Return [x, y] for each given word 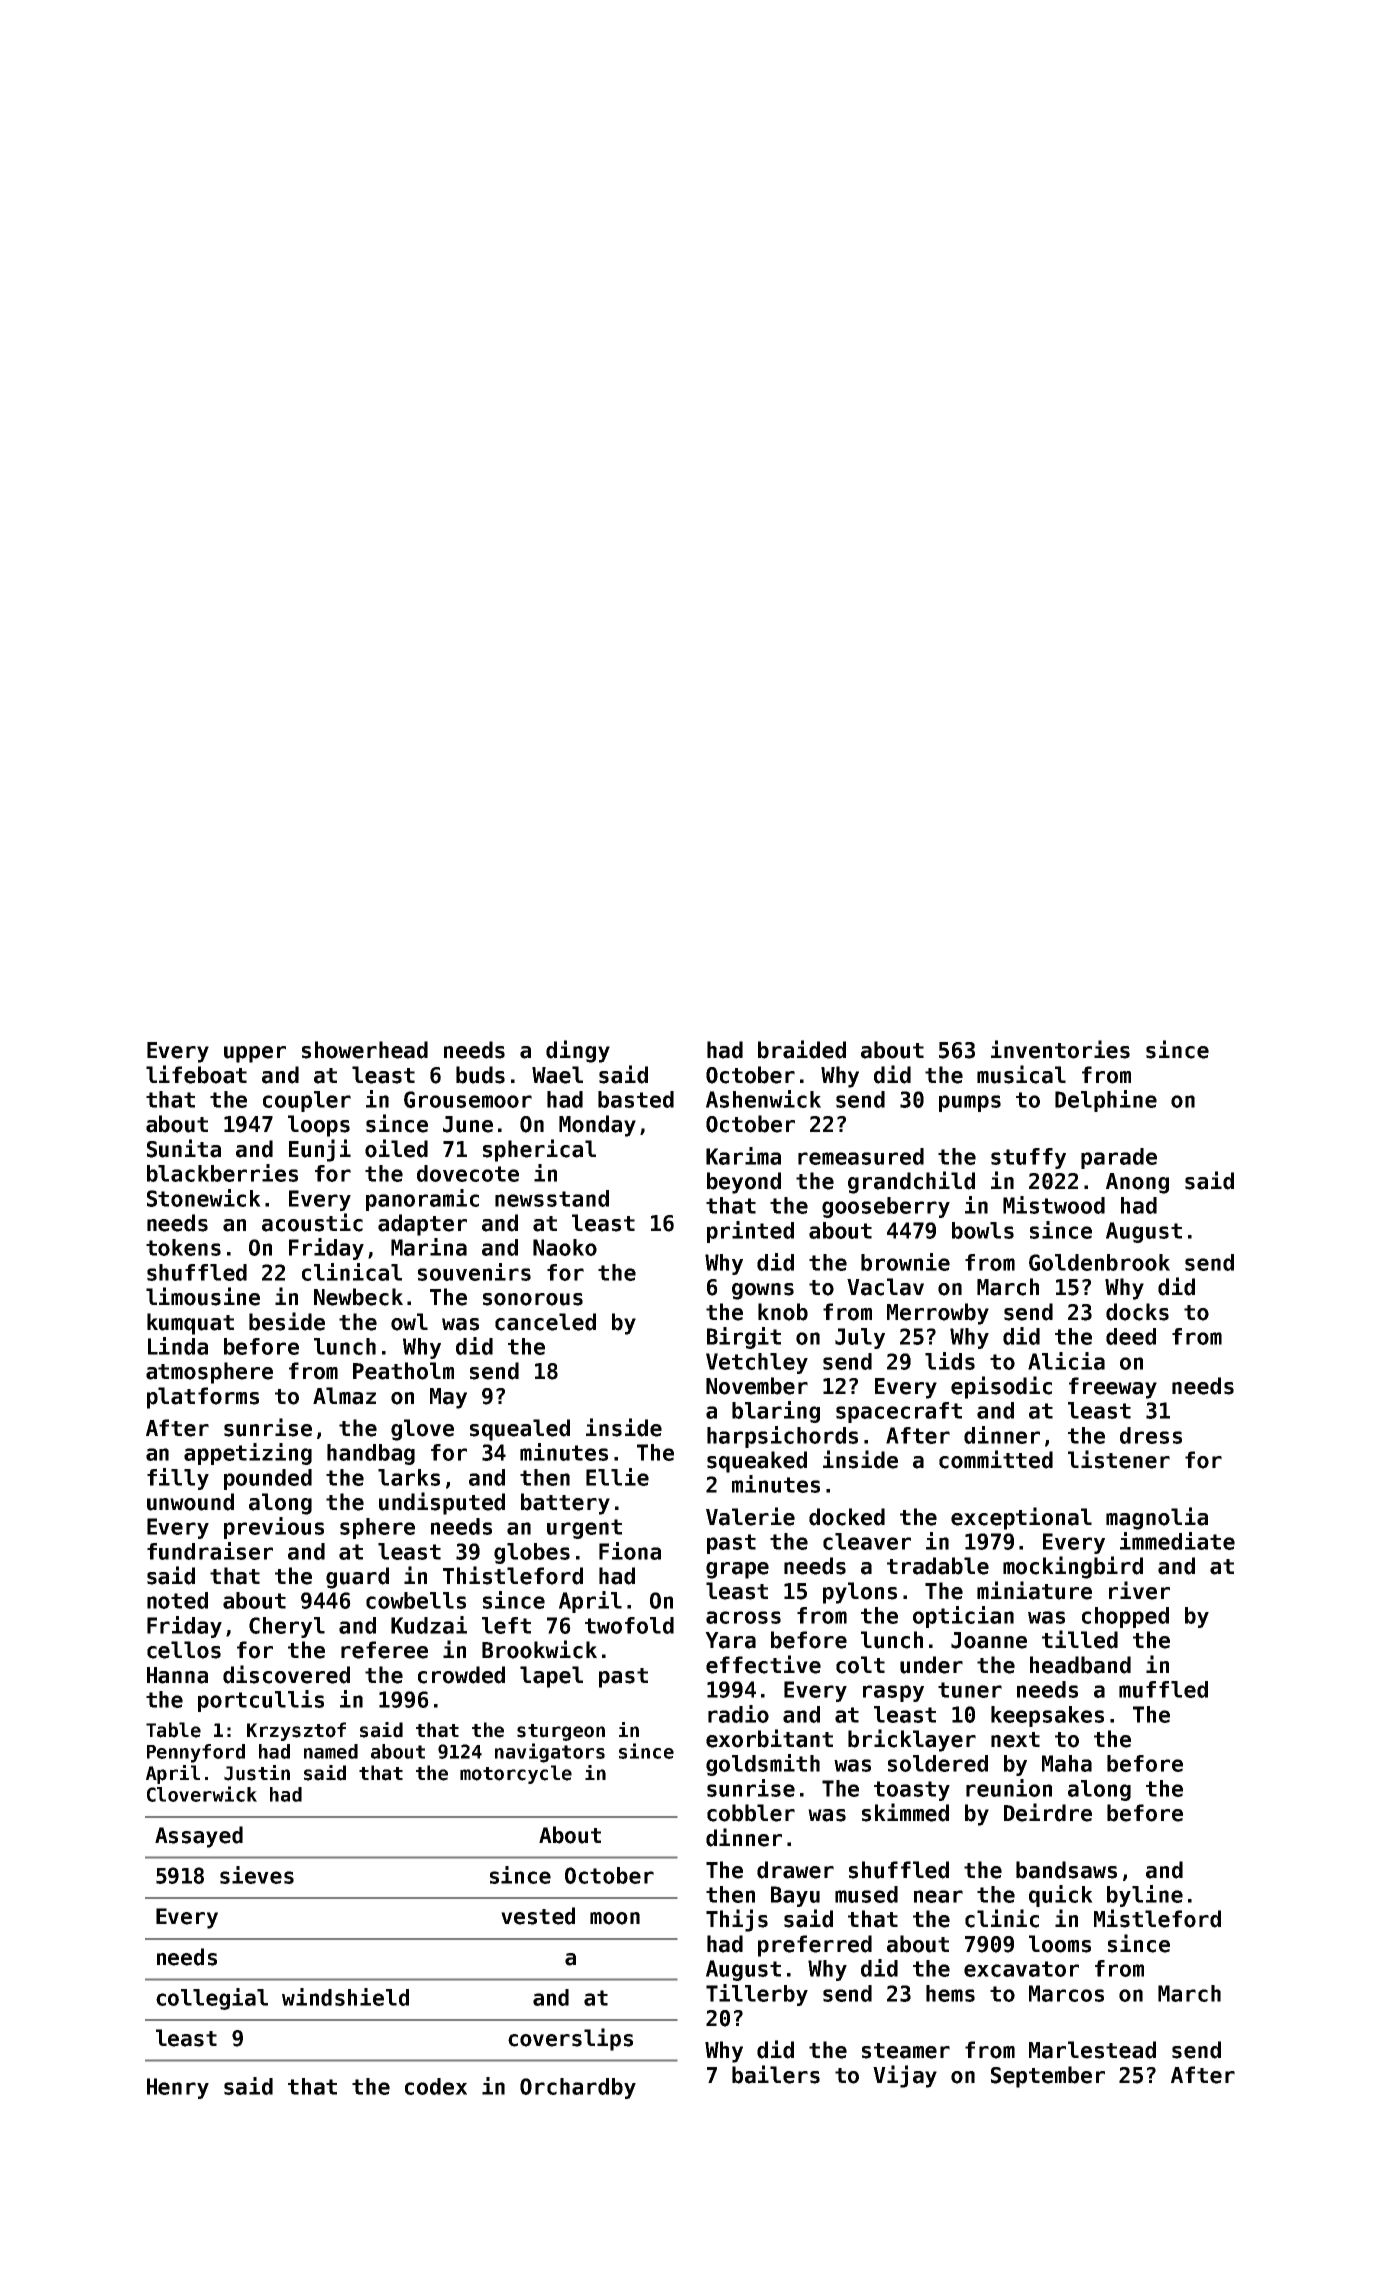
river [1139, 1590]
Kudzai [429, 1625]
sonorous [533, 1299]
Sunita [184, 1148]
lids [950, 1361]
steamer [906, 2051]
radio [738, 1714]
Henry [178, 2088]
